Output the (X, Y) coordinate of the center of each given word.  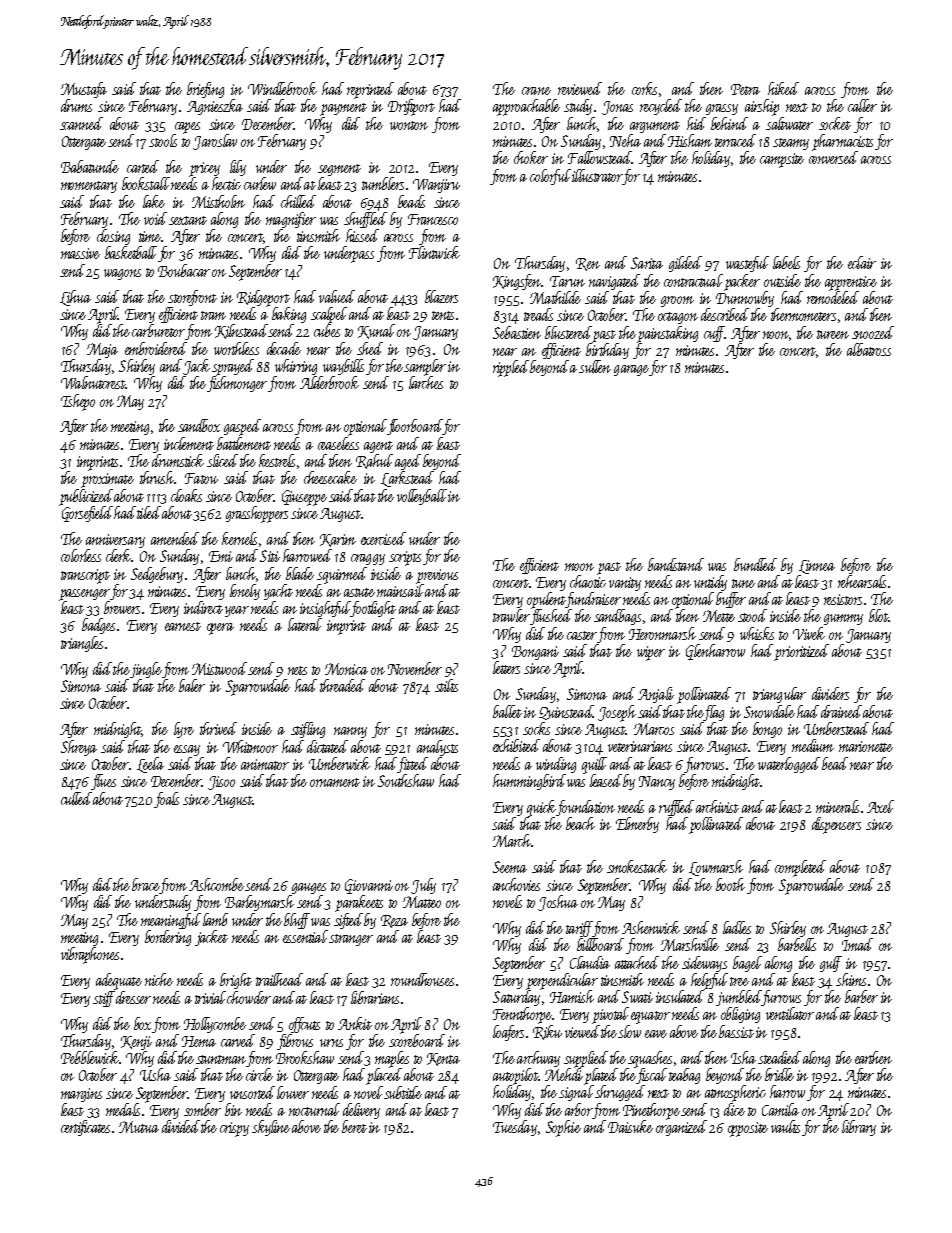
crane (536, 91)
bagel (747, 964)
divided (181, 1126)
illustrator (597, 175)
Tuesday (515, 1128)
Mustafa (84, 90)
